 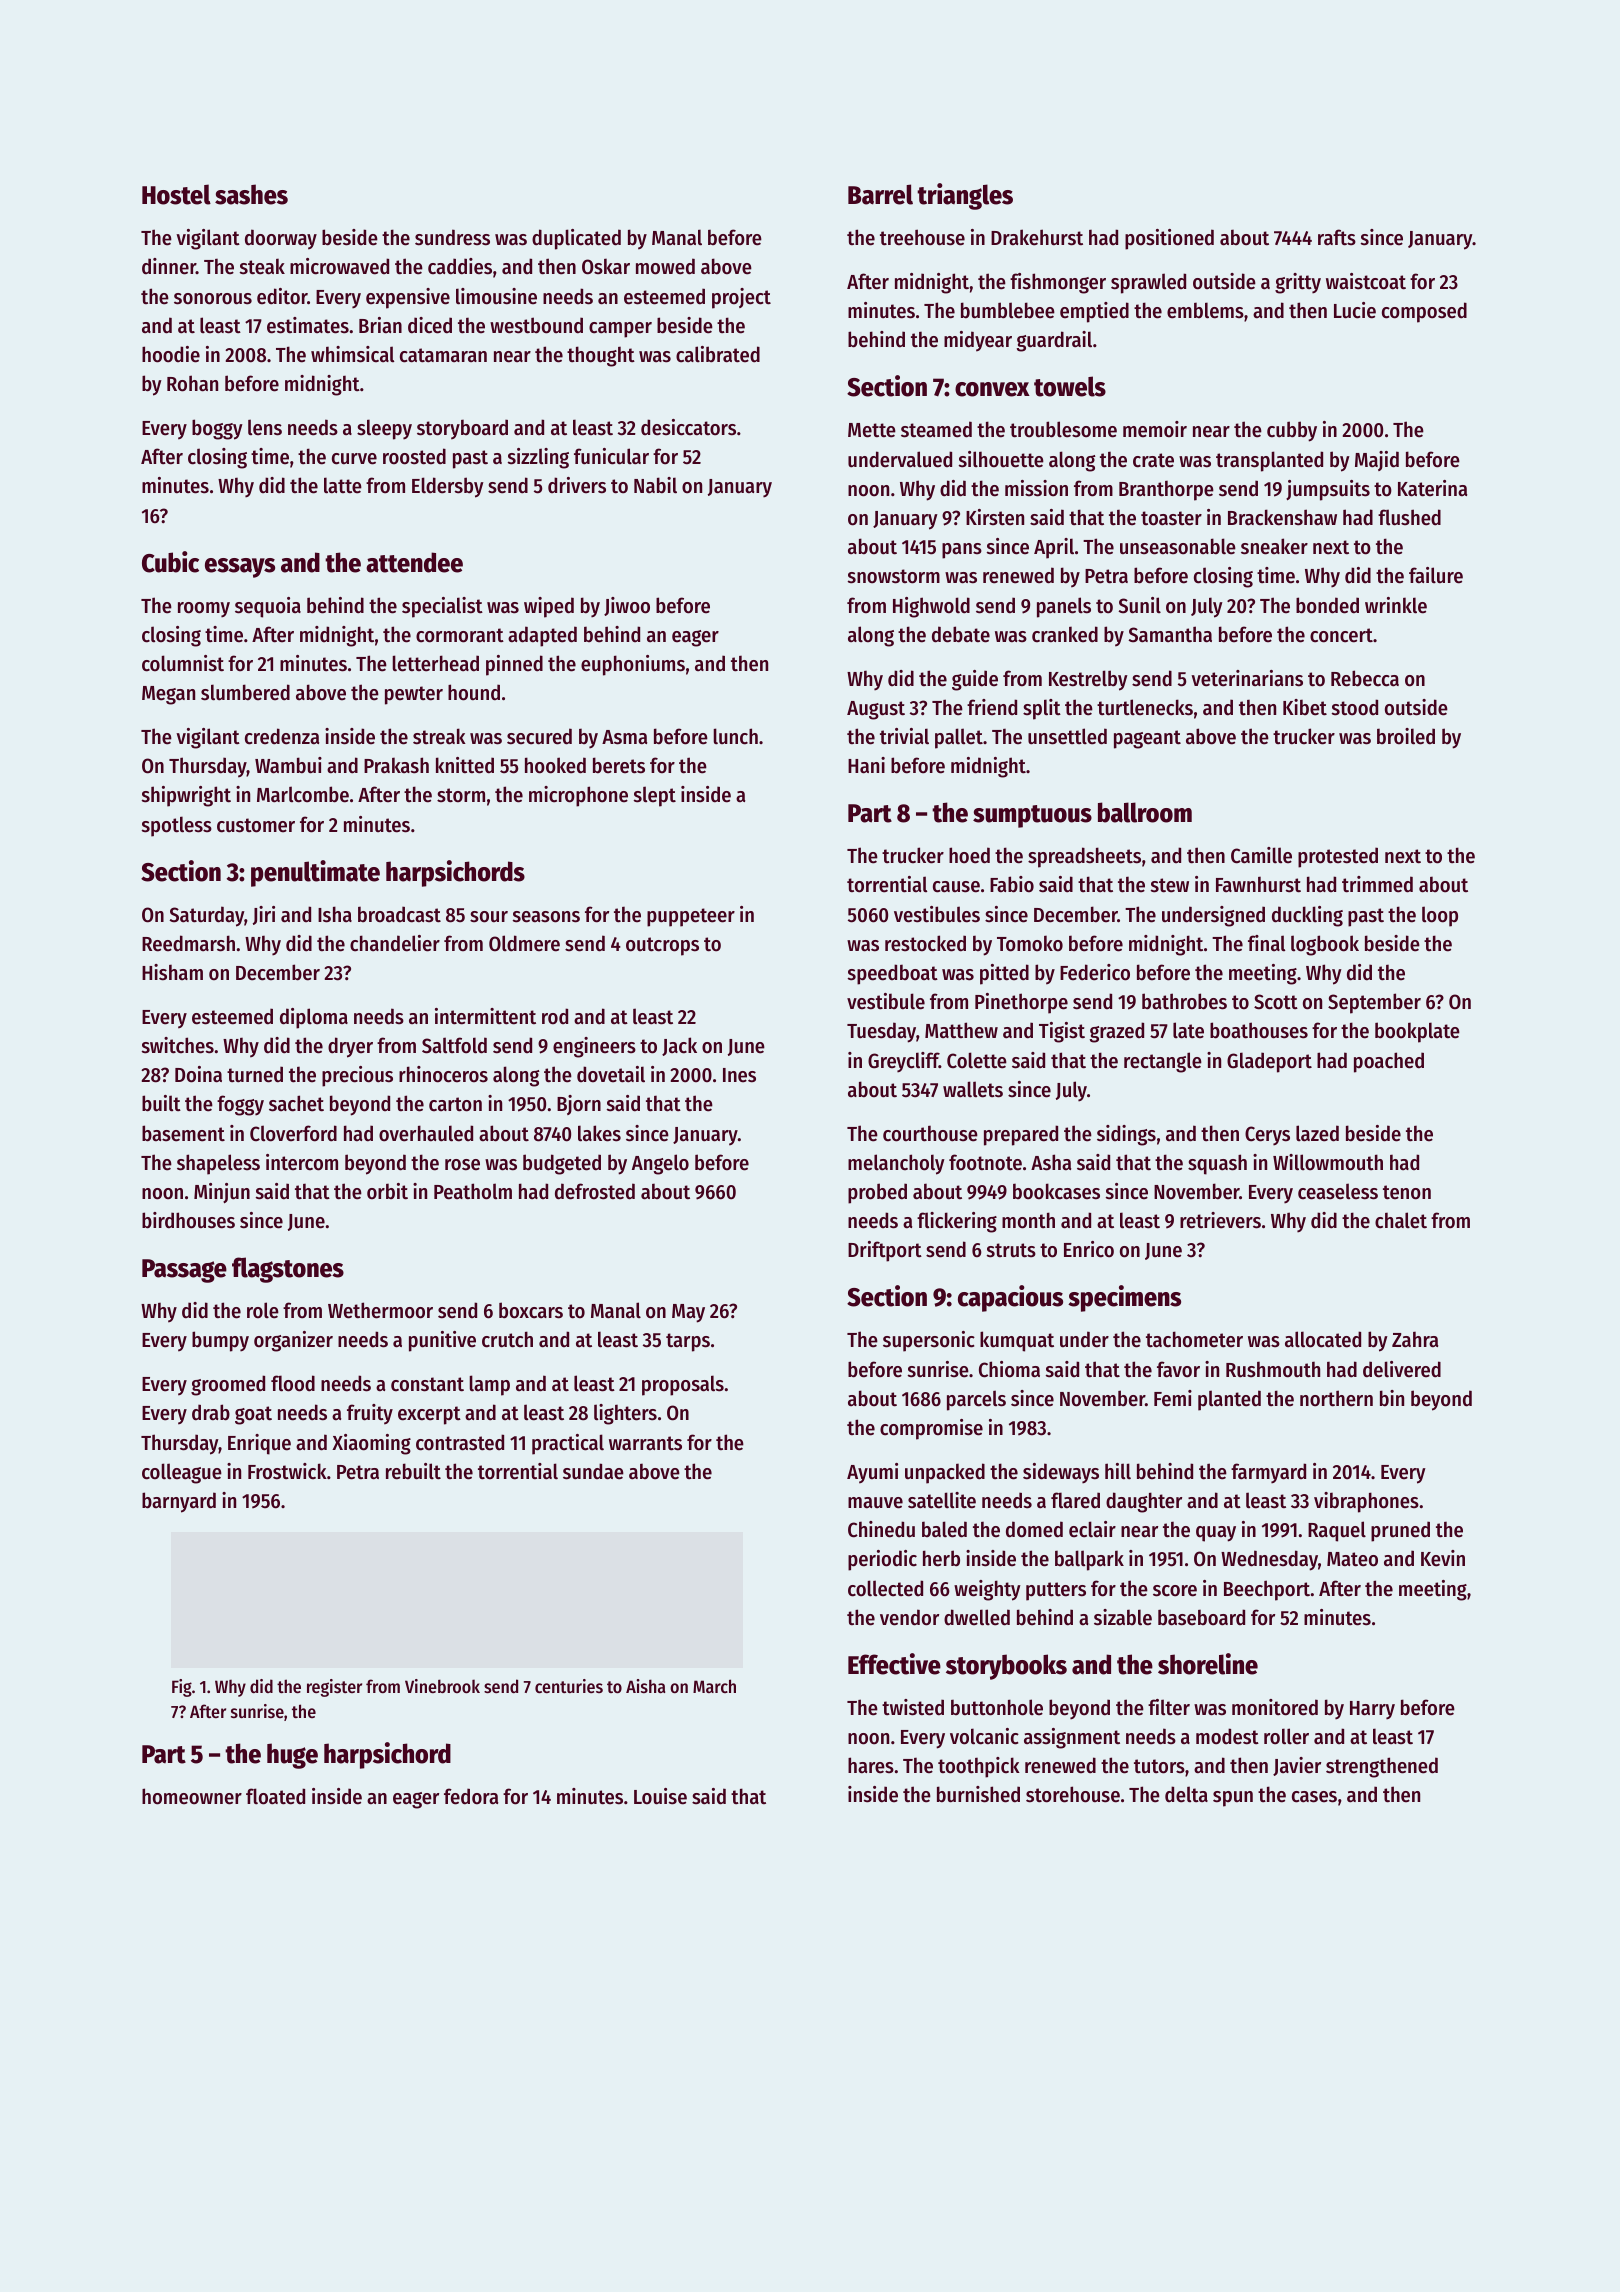 What do you see at coordinates (992, 707) in the screenshot?
I see `friend` at bounding box center [992, 707].
